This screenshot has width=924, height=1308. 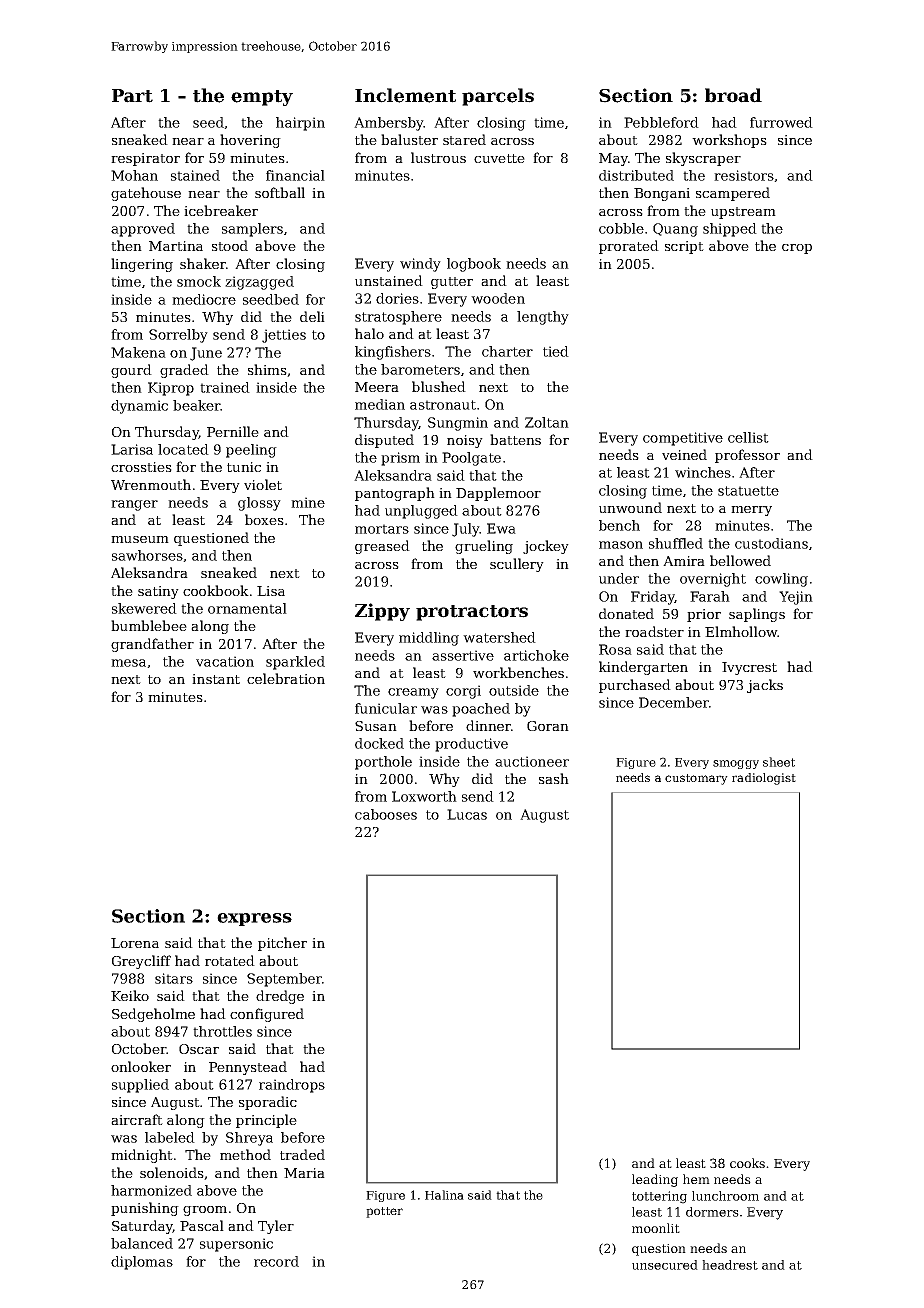 I want to click on shuffled, so click(x=676, y=543).
